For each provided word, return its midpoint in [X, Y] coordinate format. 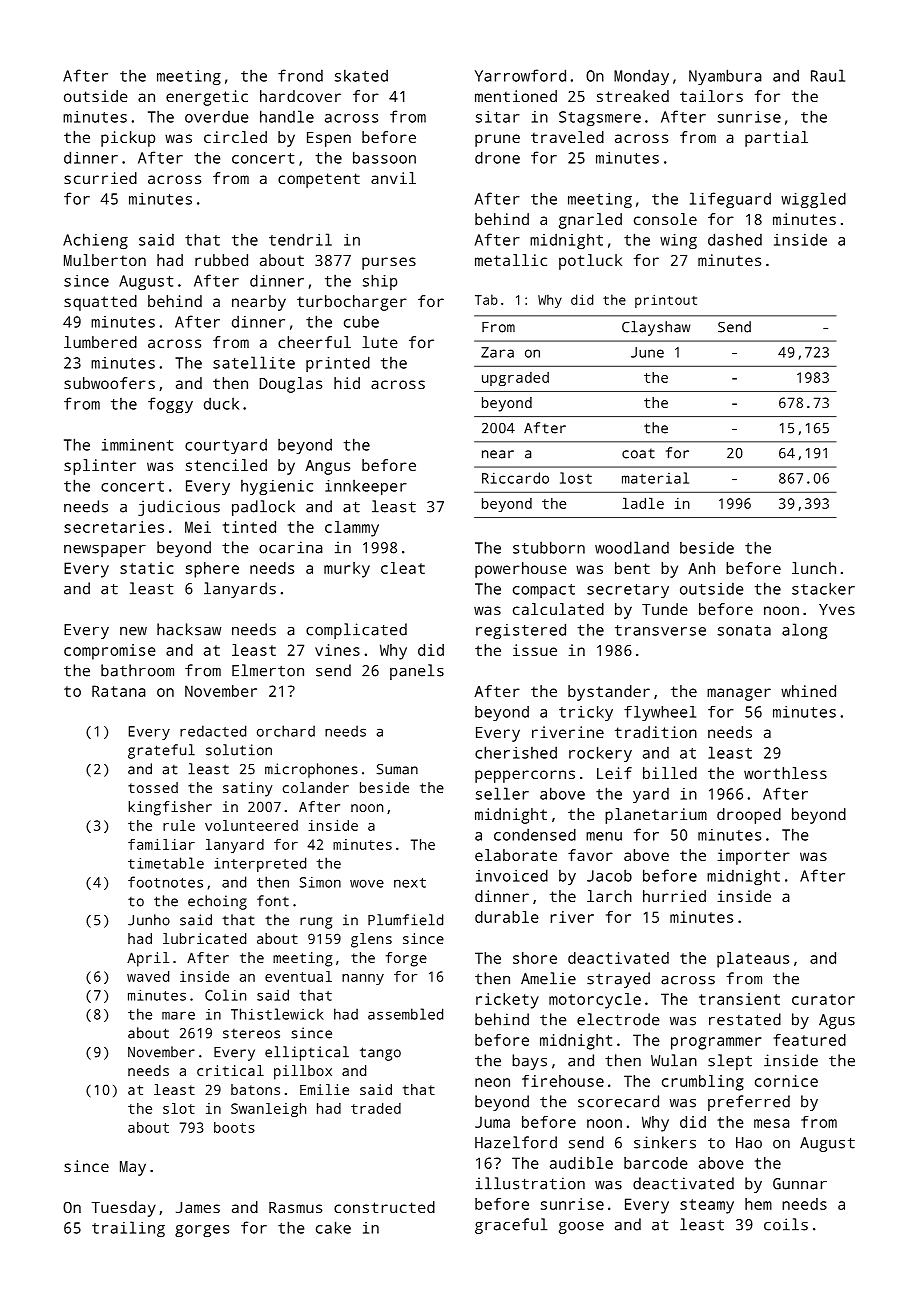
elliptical [307, 1053]
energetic [207, 98]
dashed [735, 239]
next [410, 883]
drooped [749, 816]
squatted [100, 303]
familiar [161, 844]
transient [739, 999]
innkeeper [366, 487]
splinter [100, 467]
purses [389, 263]
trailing [128, 1229]
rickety [507, 1001]
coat [638, 454]
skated [361, 75]
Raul [828, 75]
